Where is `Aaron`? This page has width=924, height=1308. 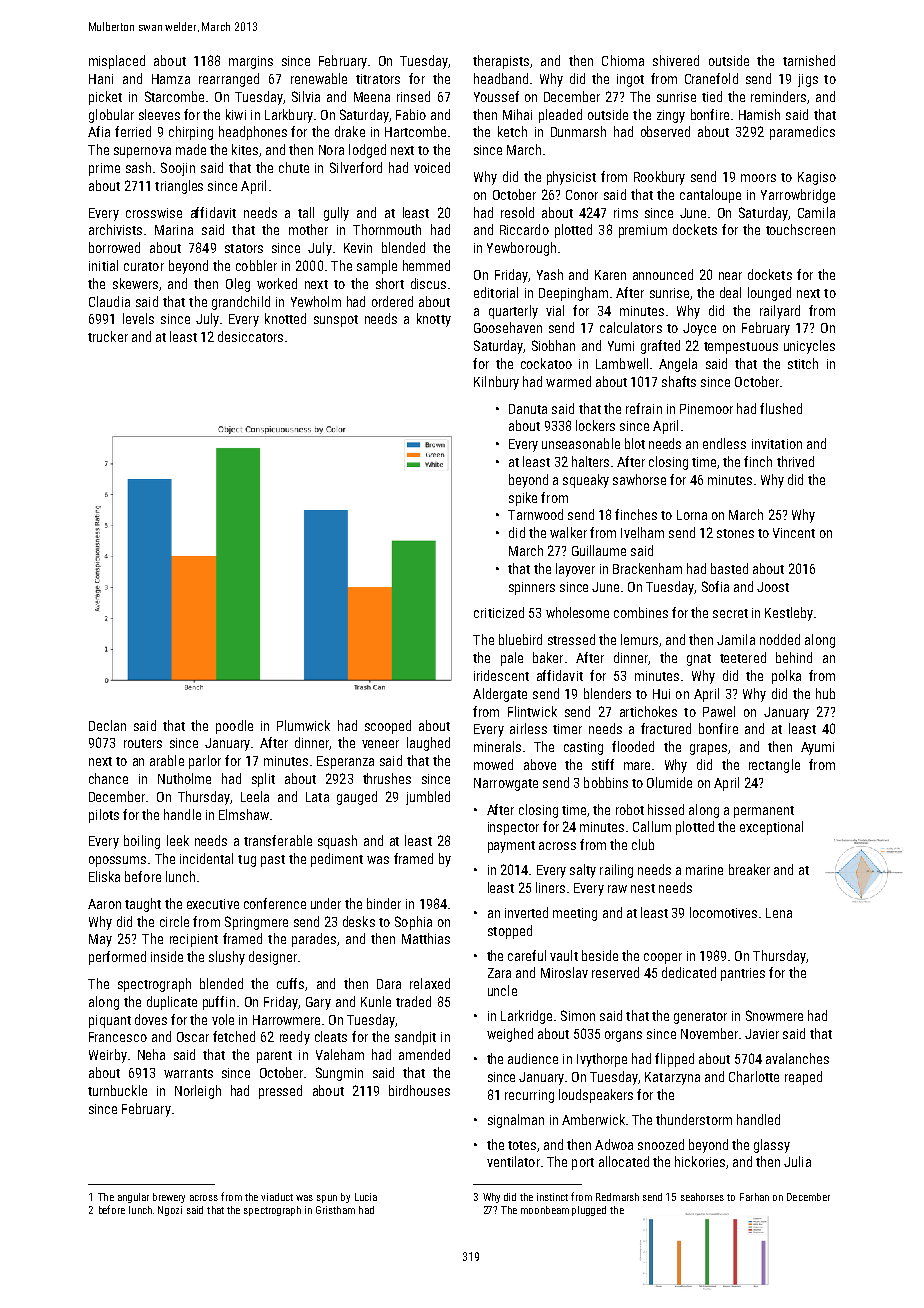
Aaron is located at coordinates (104, 904).
